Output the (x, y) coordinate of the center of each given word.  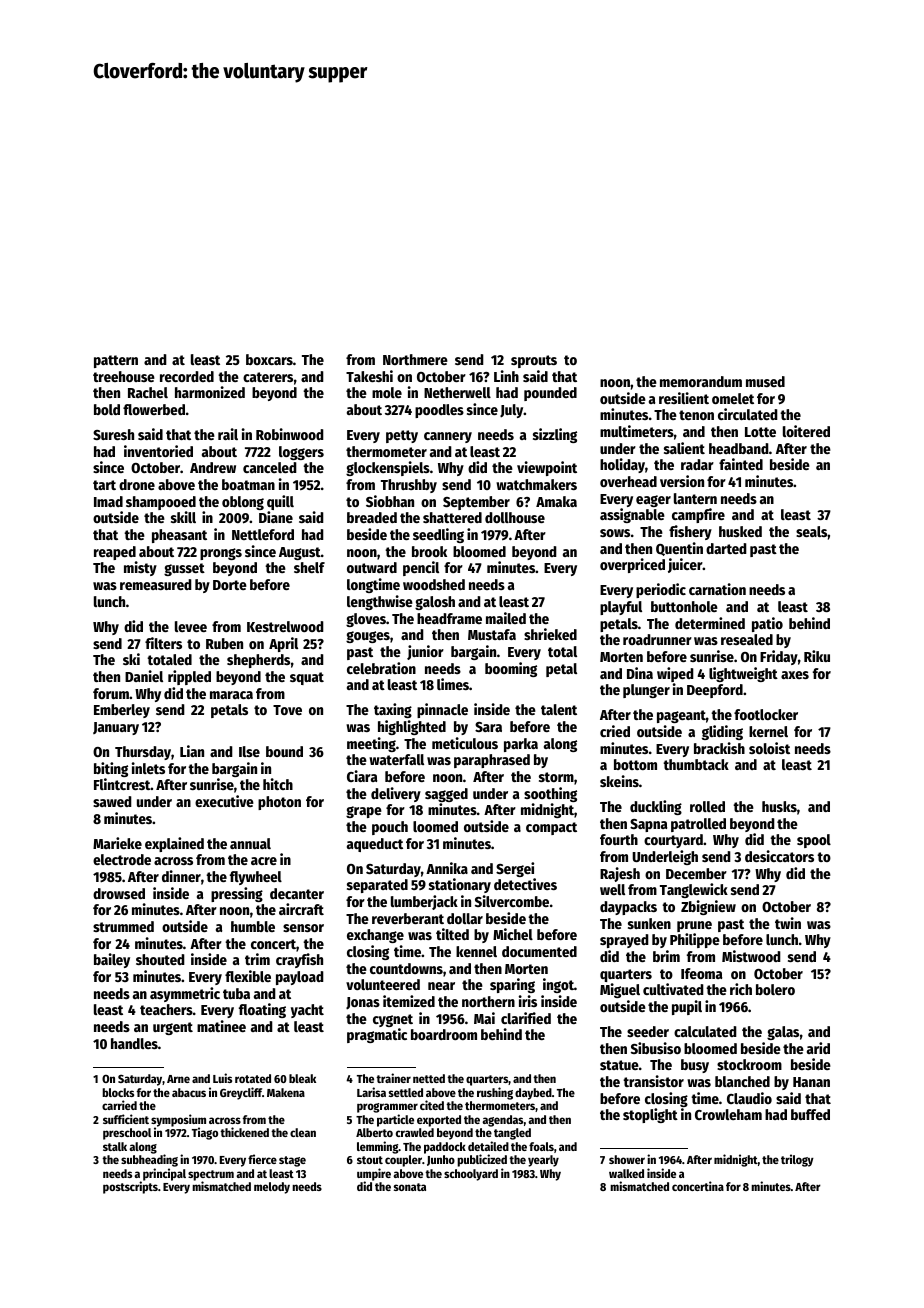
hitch (278, 784)
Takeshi (369, 376)
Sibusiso (656, 1048)
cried (615, 731)
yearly (543, 1161)
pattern (116, 361)
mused (765, 381)
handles (134, 1043)
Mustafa (492, 634)
